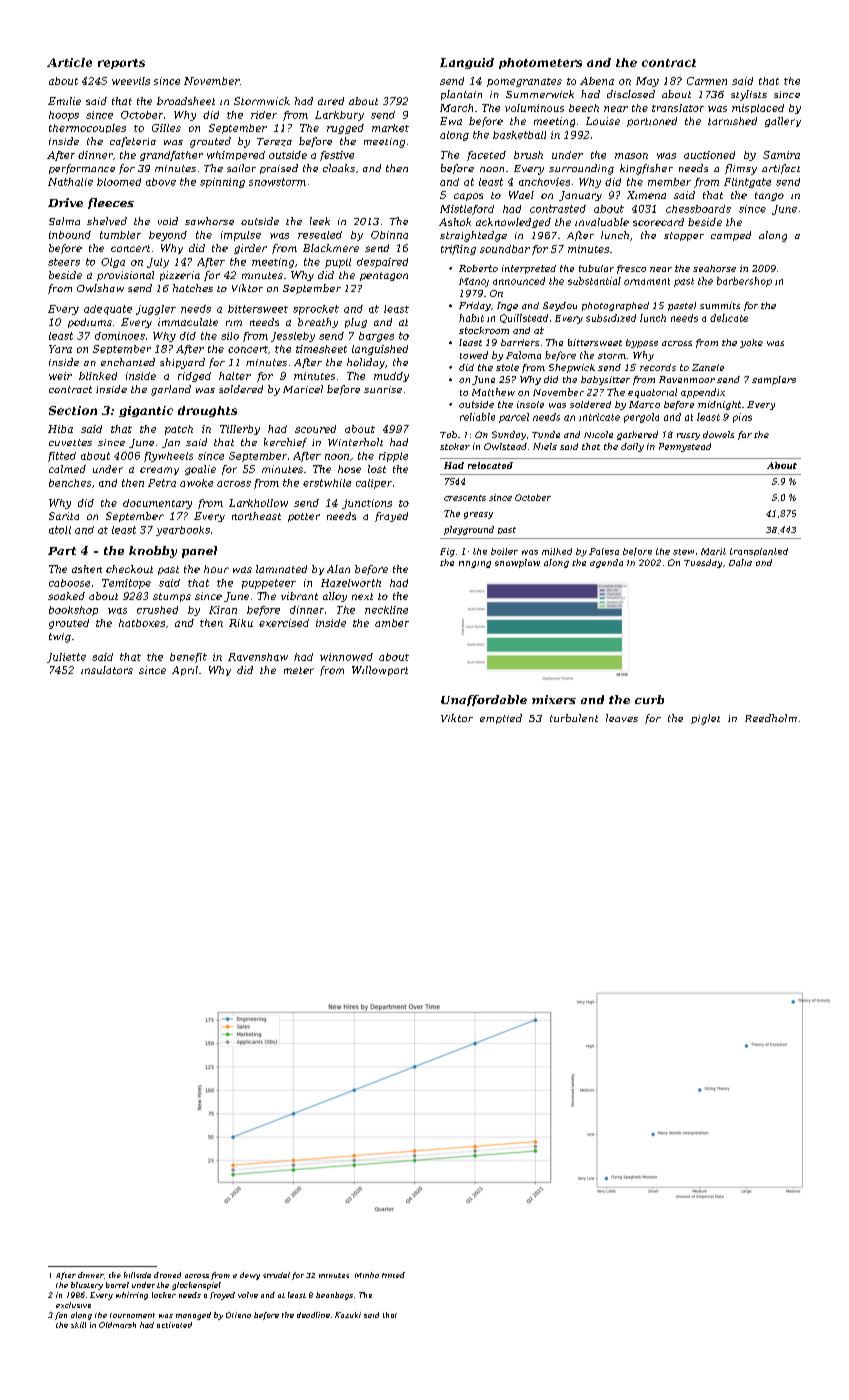  What do you see at coordinates (546, 434) in the screenshot?
I see `Tunde` at bounding box center [546, 434].
